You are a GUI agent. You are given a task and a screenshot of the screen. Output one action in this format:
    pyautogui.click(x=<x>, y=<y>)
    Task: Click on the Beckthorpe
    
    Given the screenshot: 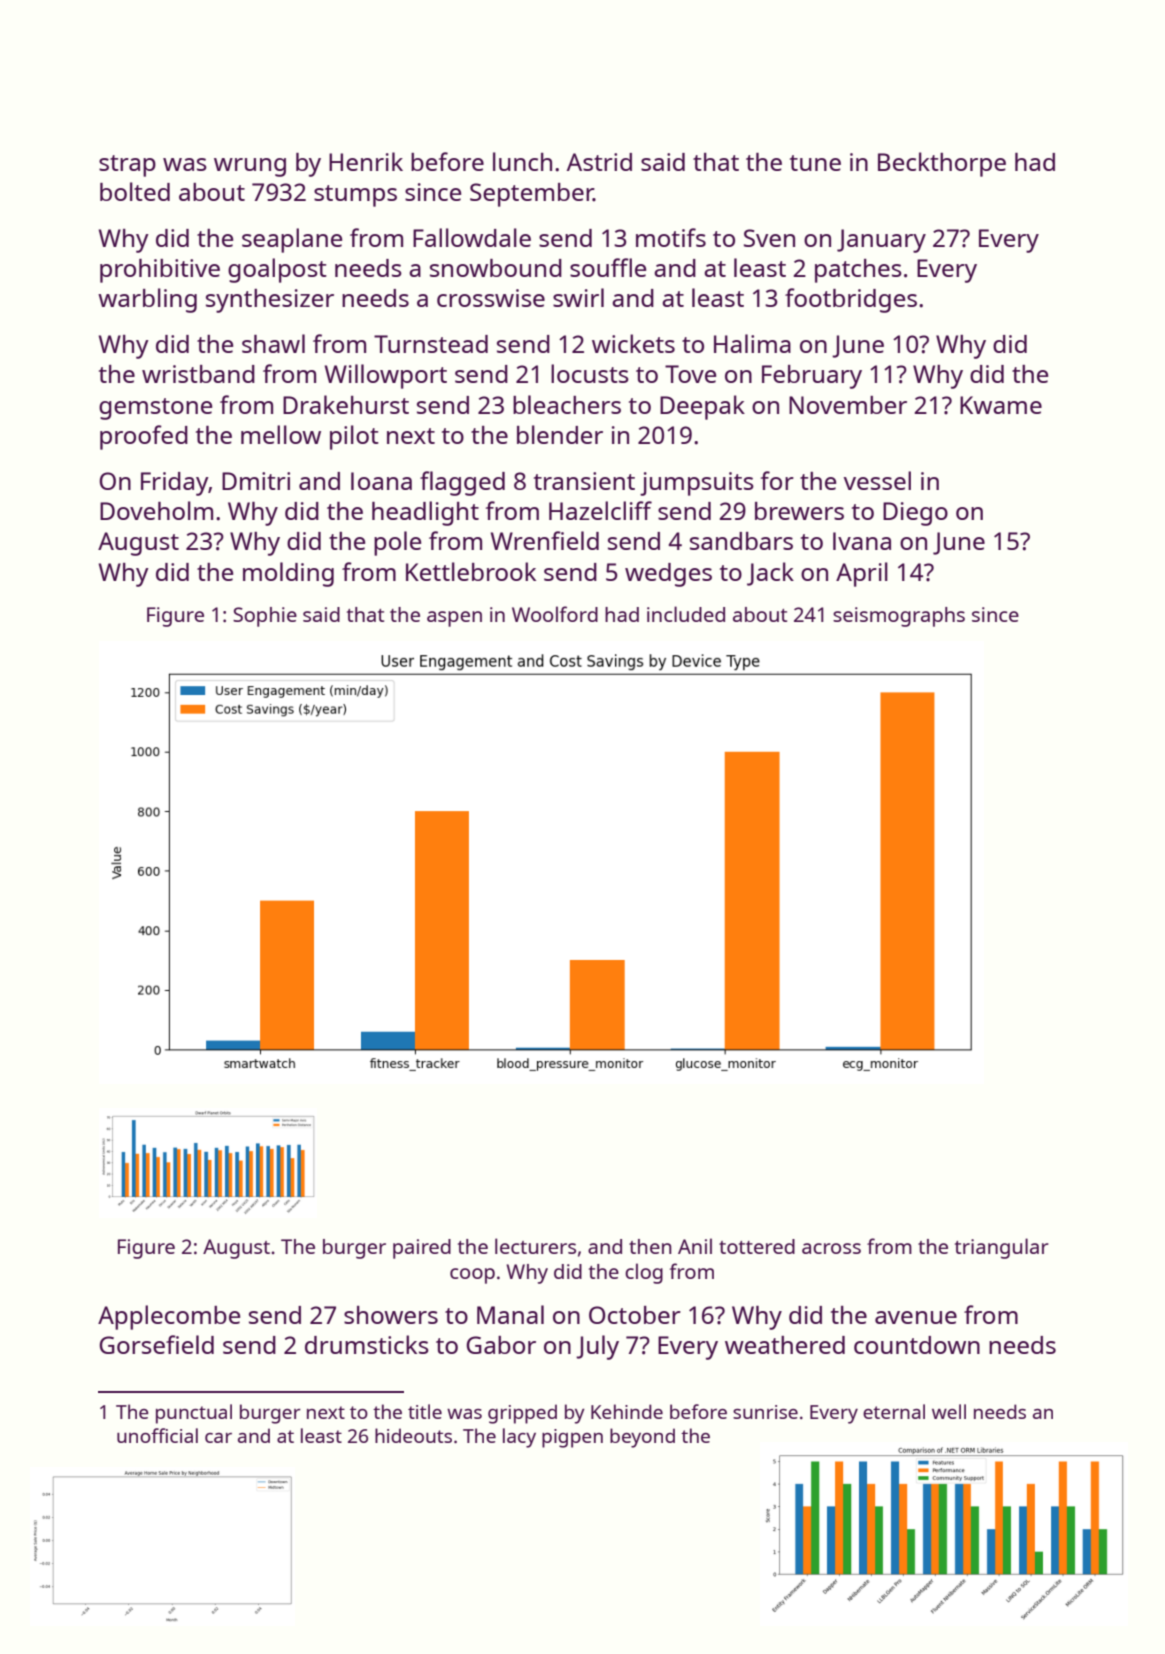 What is the action you would take?
    pyautogui.click(x=942, y=164)
